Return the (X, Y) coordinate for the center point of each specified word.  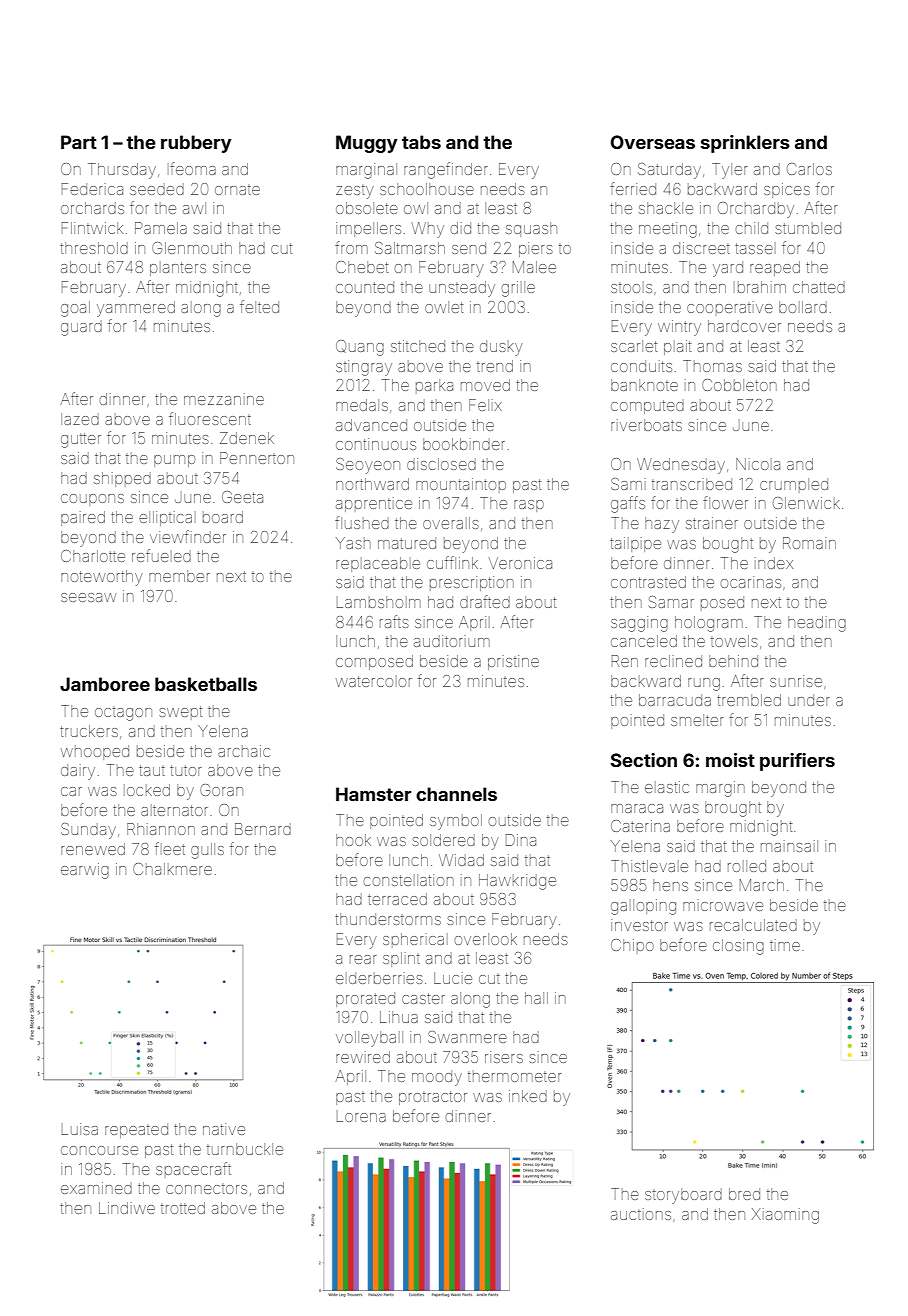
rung (704, 684)
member (179, 576)
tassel (755, 248)
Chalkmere (172, 869)
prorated (365, 999)
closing (738, 947)
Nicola (758, 464)
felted (259, 306)
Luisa (80, 1129)
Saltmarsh (410, 248)
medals (362, 405)
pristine (513, 662)
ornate (237, 190)
